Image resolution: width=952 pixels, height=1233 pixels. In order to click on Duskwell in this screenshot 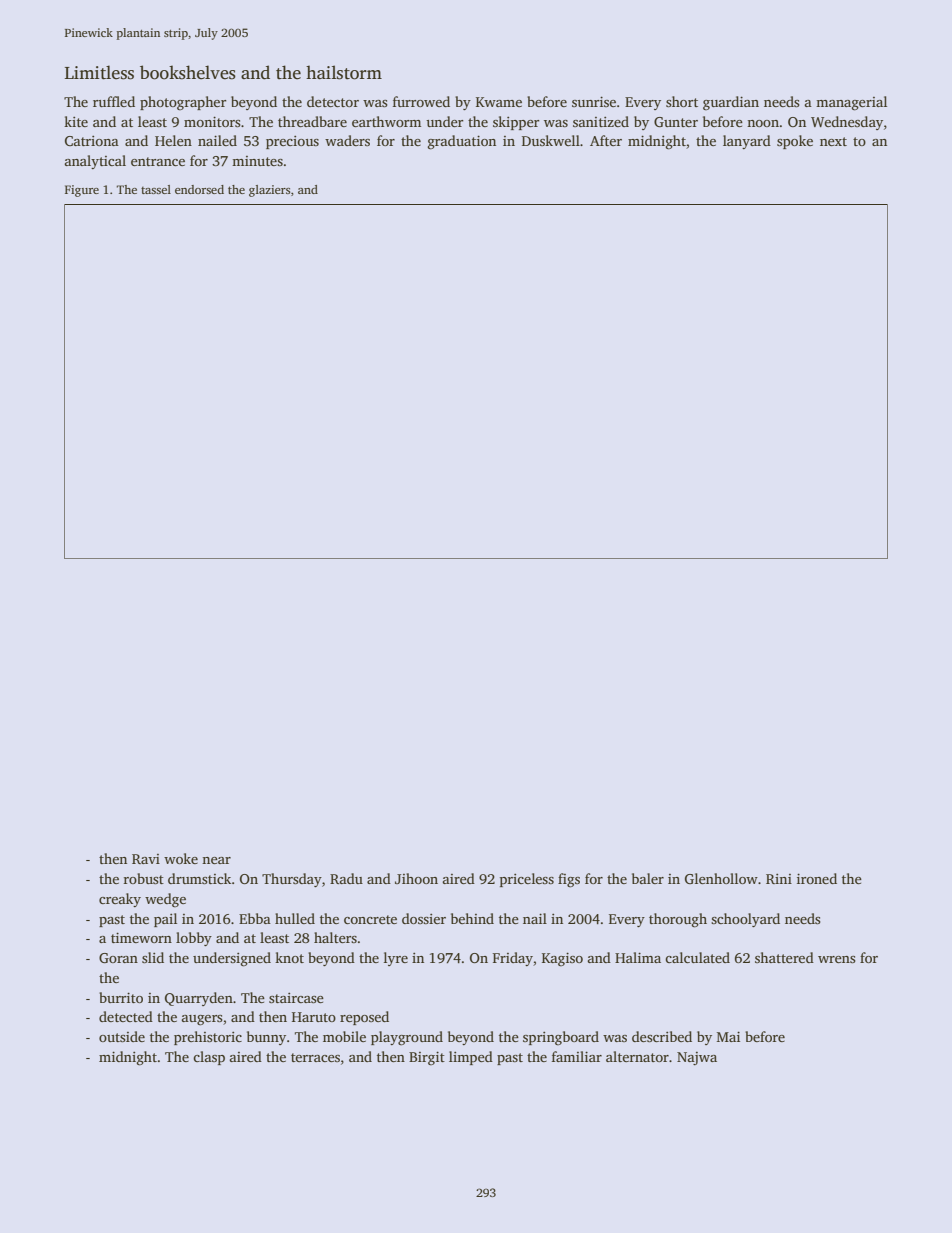, I will do `click(551, 140)`.
